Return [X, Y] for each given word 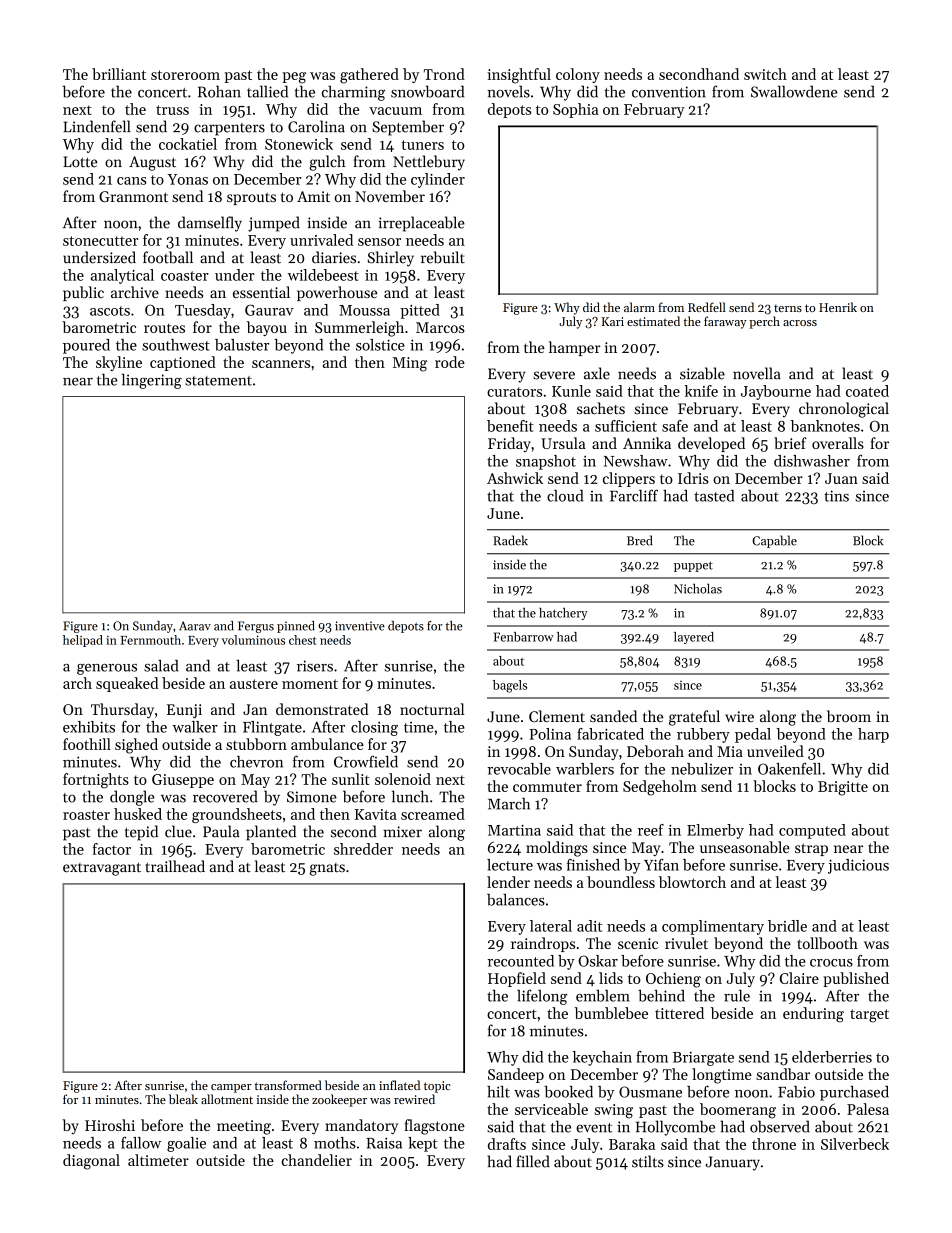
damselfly [210, 224]
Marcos [440, 327]
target [869, 1016]
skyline [119, 363]
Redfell [707, 307]
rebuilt [443, 257]
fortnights [96, 781]
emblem [603, 996]
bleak [183, 1099]
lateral [551, 926]
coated [867, 391]
